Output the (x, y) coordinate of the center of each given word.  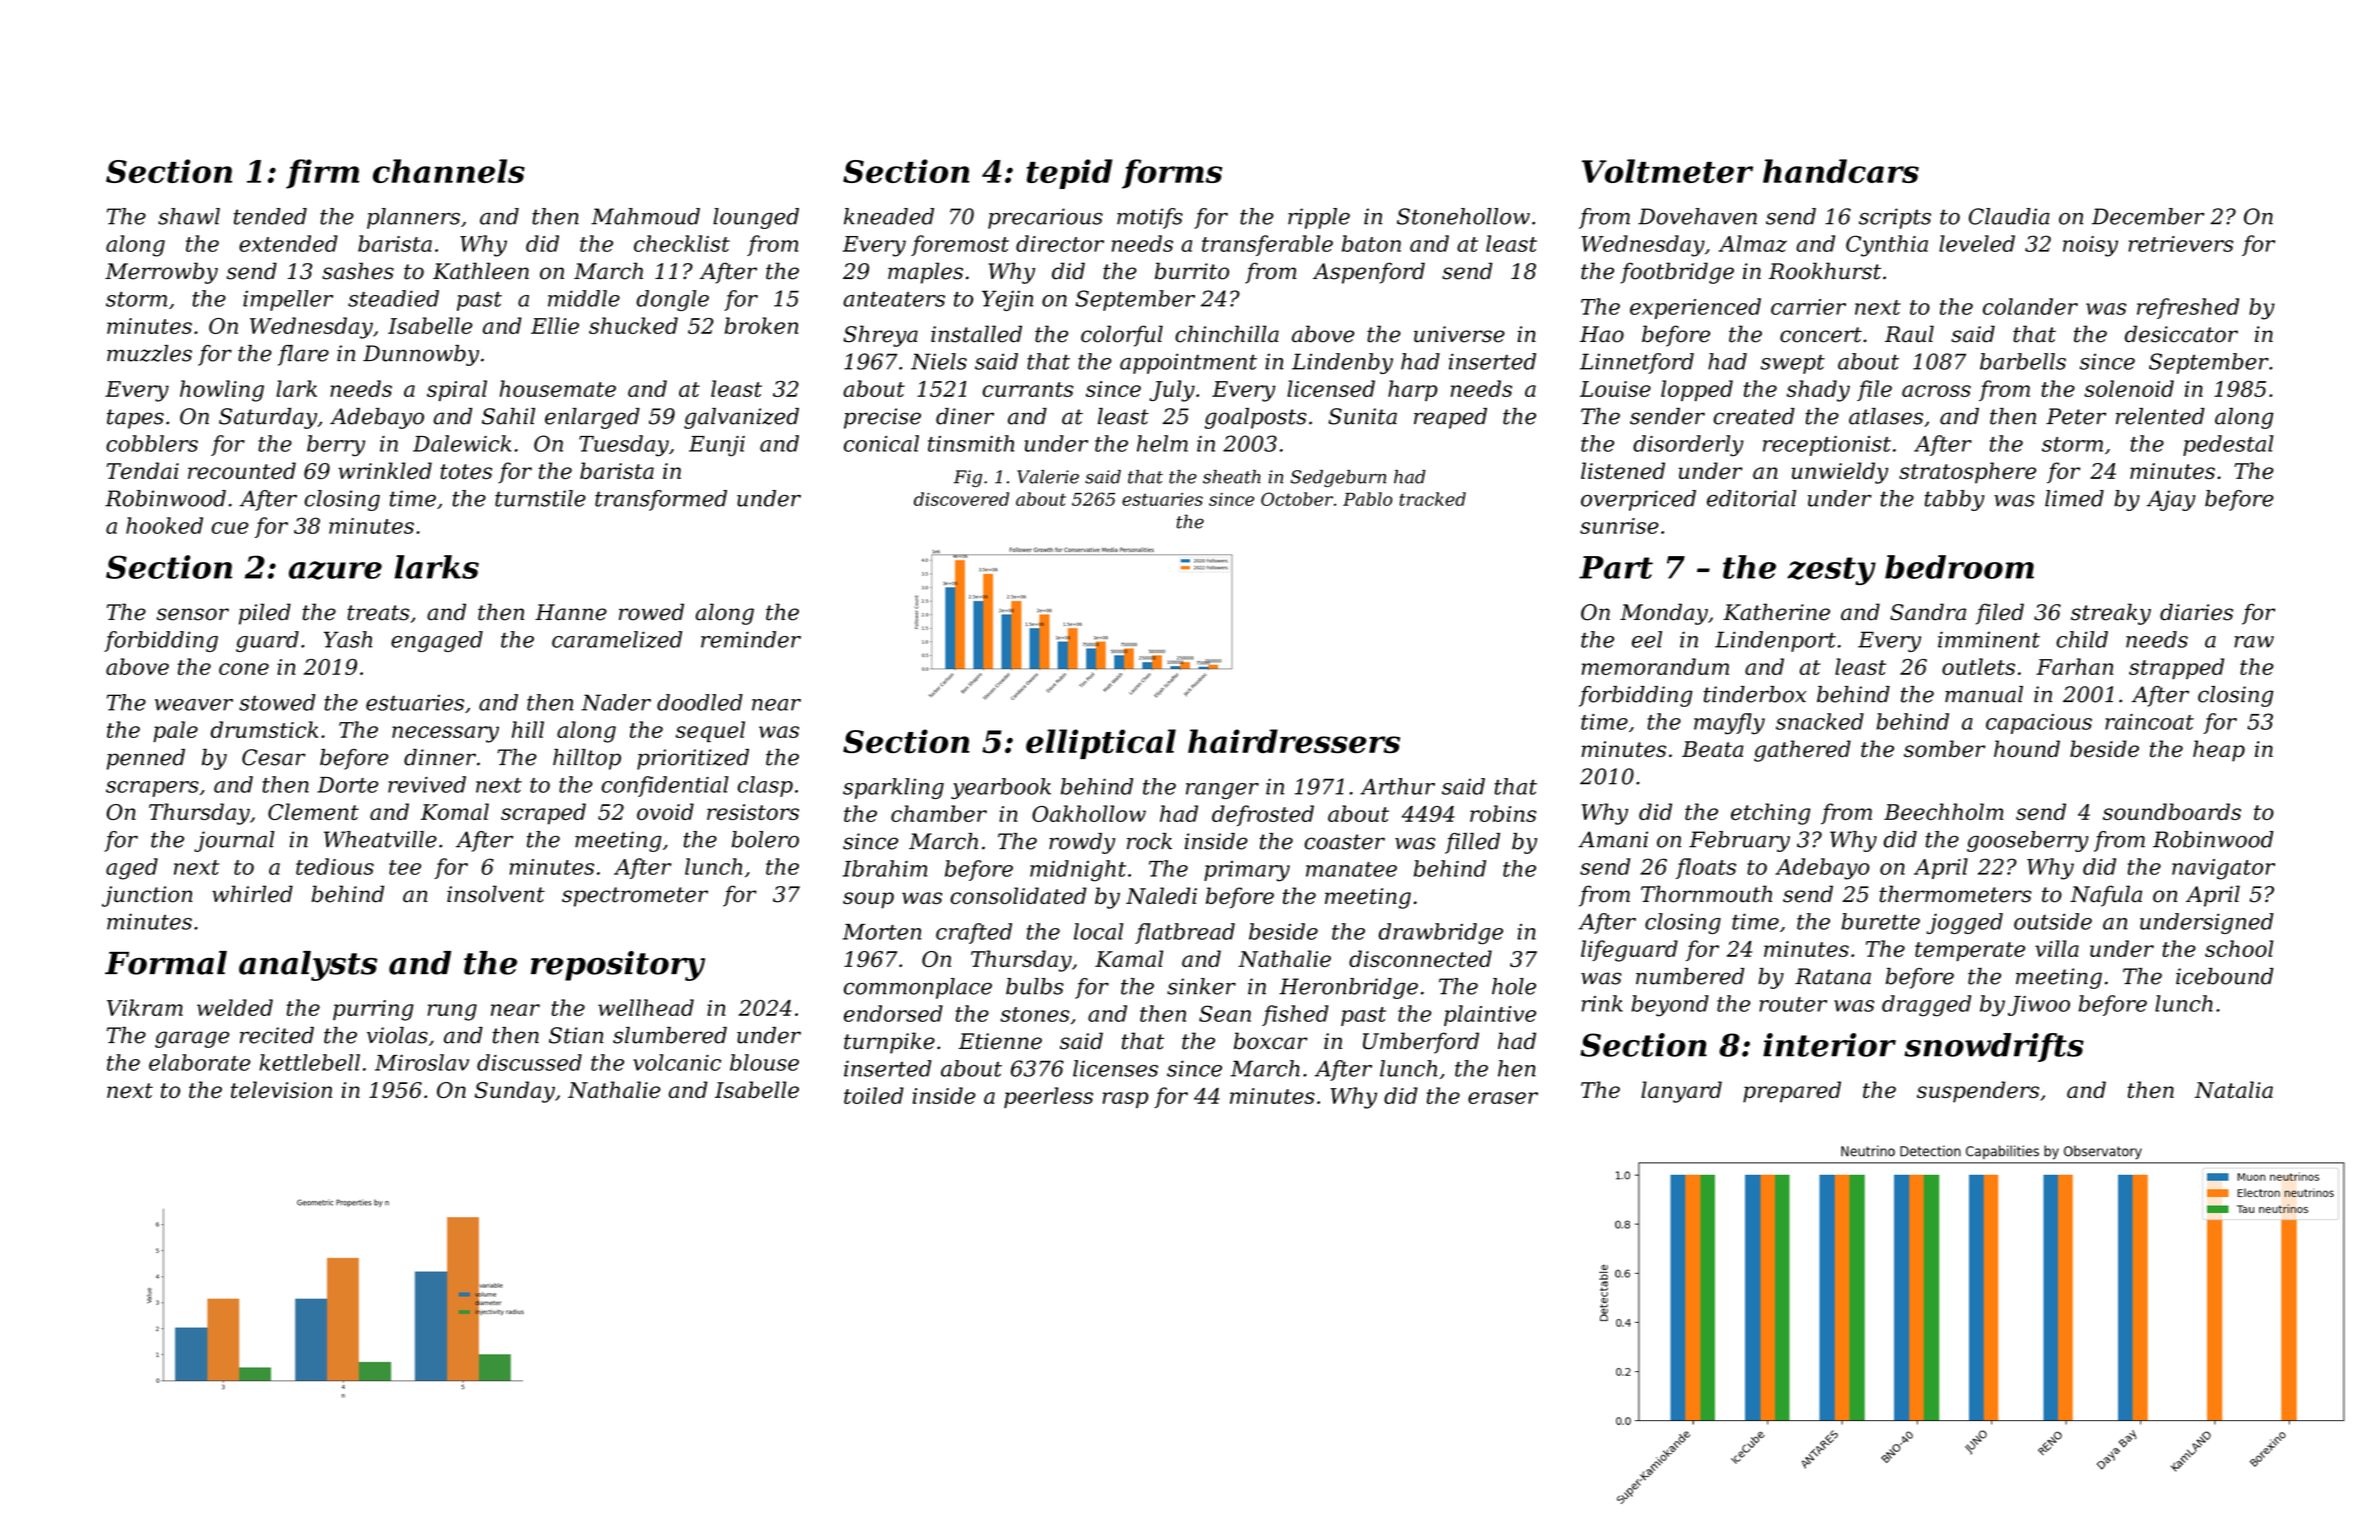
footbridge (1677, 273)
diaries (2196, 612)
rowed (651, 612)
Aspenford (1369, 273)
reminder (751, 639)
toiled (874, 1095)
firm (322, 174)
